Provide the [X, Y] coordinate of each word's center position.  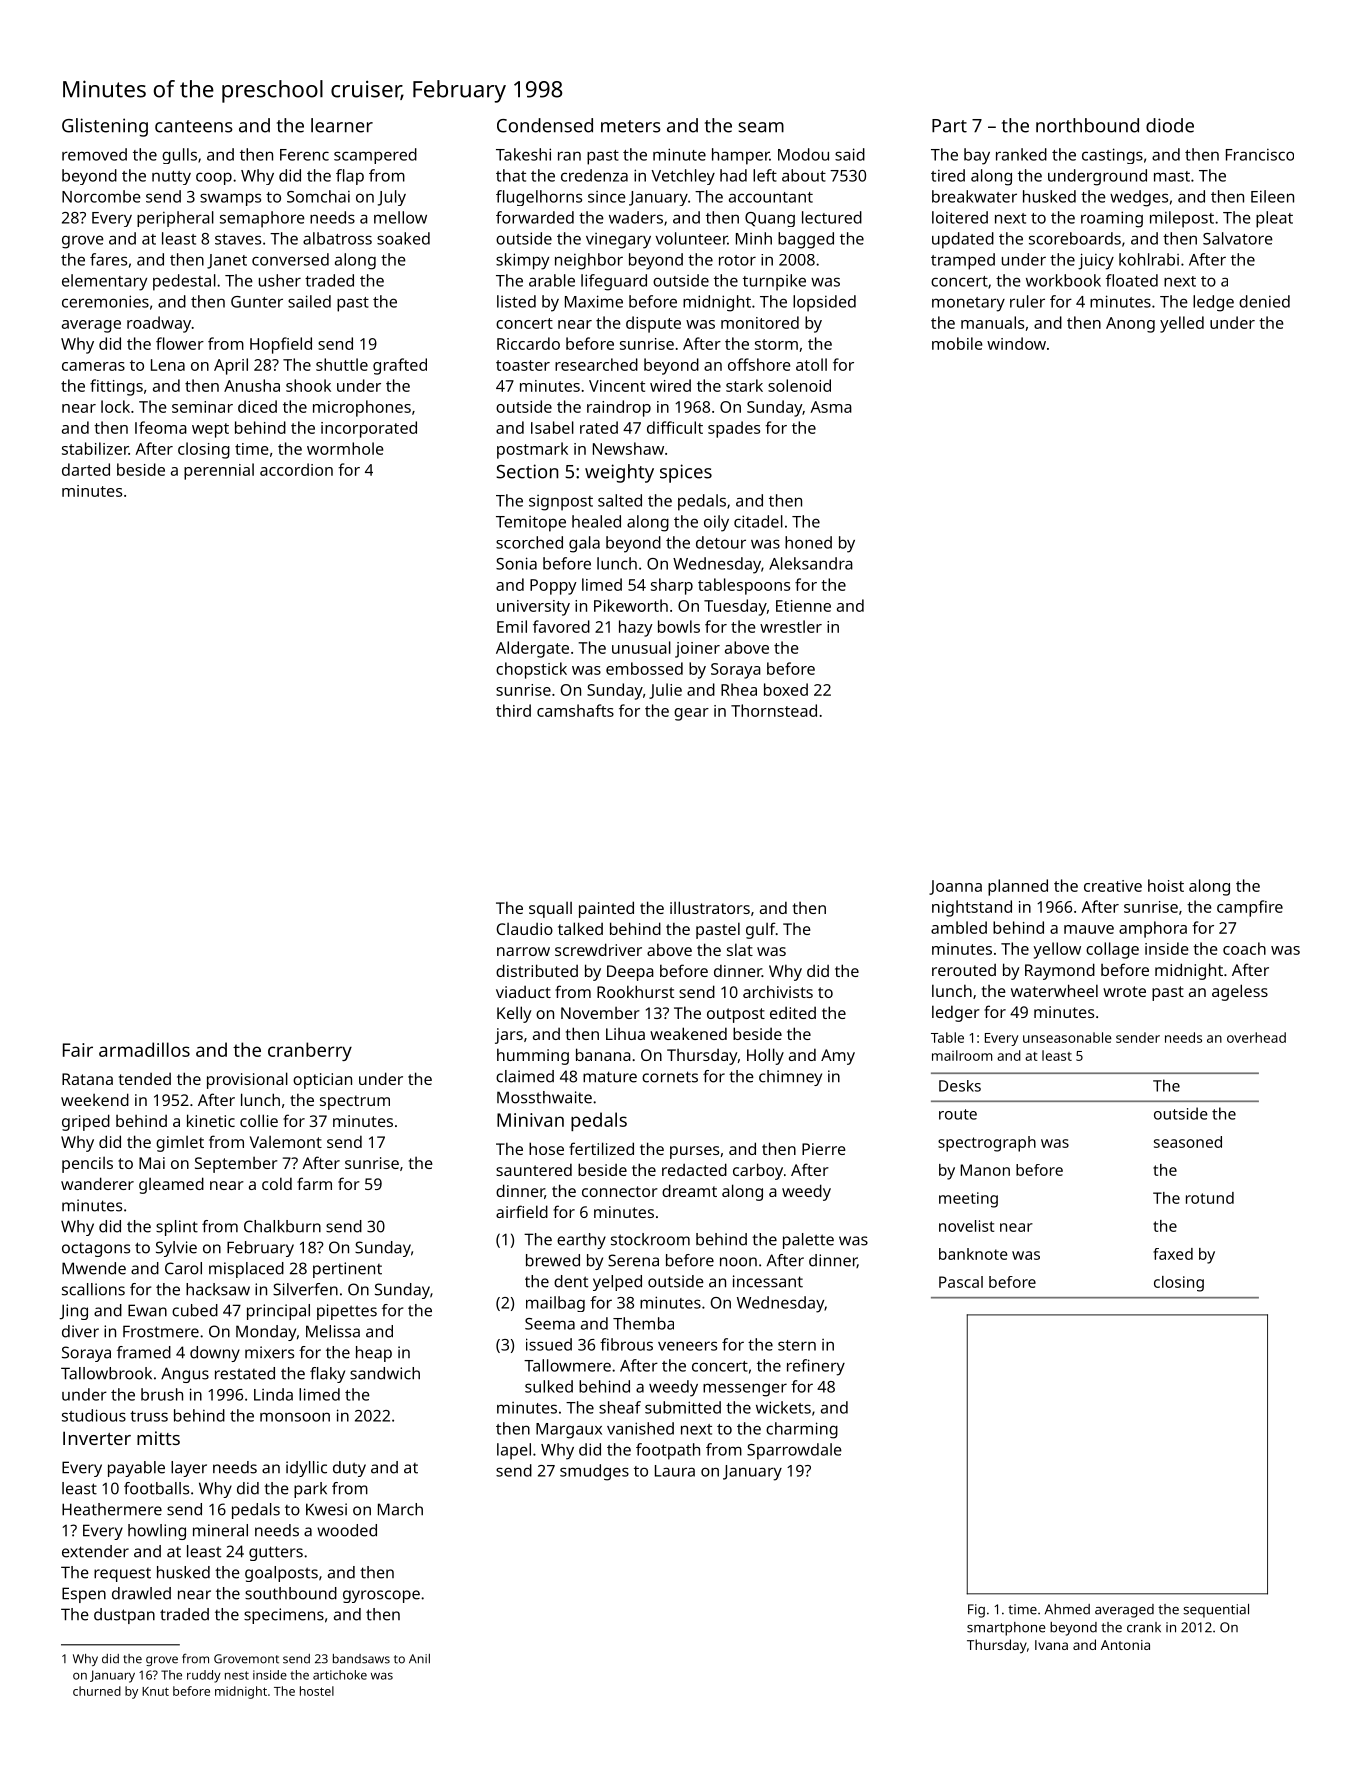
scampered [375, 156]
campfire [1250, 908]
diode [1170, 125]
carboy [758, 1171]
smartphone [1006, 1629]
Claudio [525, 929]
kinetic [211, 1120]
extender [95, 1551]
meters [631, 126]
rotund [1210, 1198]
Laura [675, 1471]
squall [550, 910]
